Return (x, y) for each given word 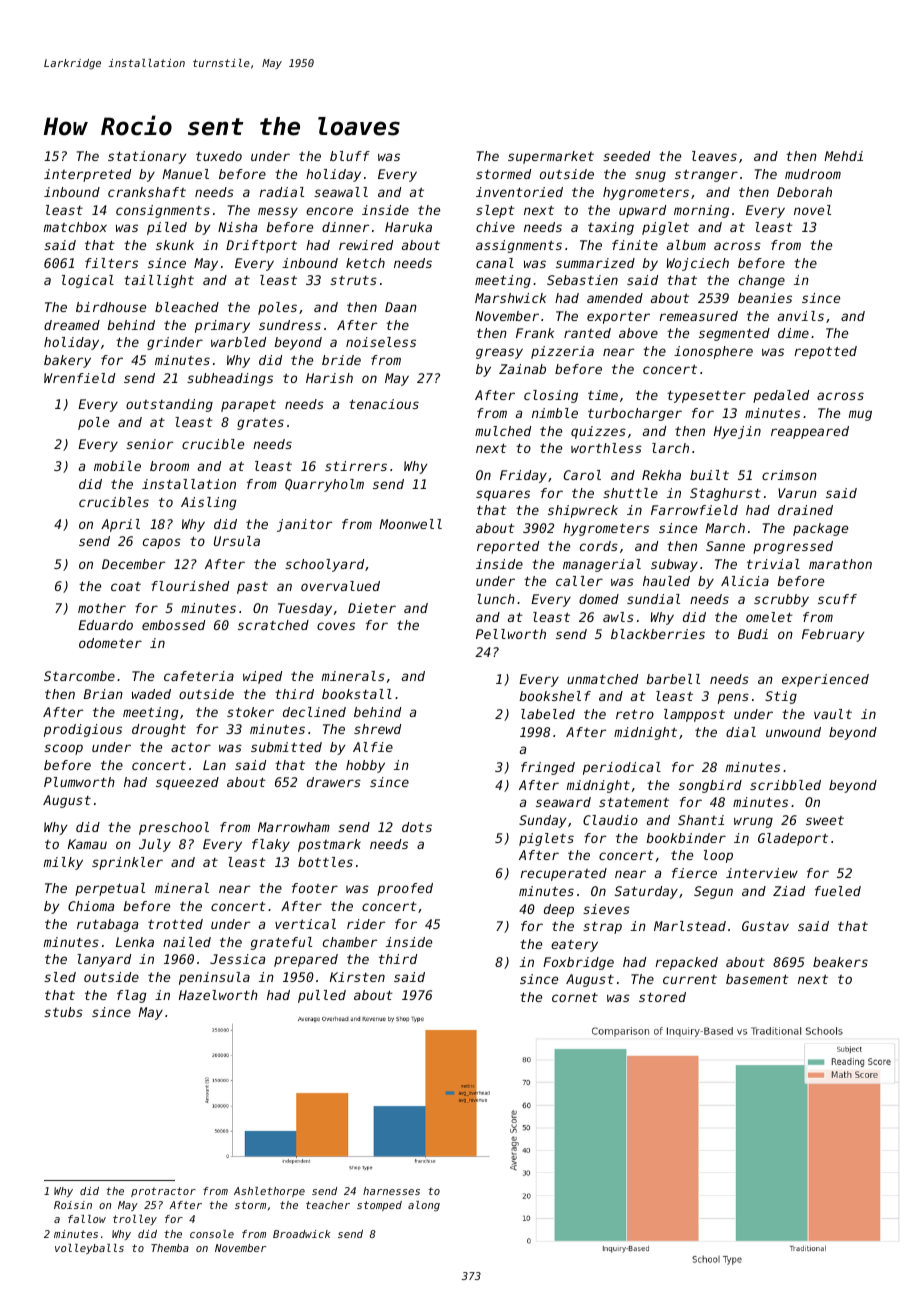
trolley (135, 1220)
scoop (63, 749)
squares (503, 495)
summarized (595, 263)
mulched (503, 431)
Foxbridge (578, 963)
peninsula (214, 978)
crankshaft (147, 192)
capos (162, 543)
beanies (765, 298)
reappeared (810, 432)
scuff (837, 599)
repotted (825, 352)
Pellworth (511, 634)
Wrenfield (79, 378)
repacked (686, 963)
